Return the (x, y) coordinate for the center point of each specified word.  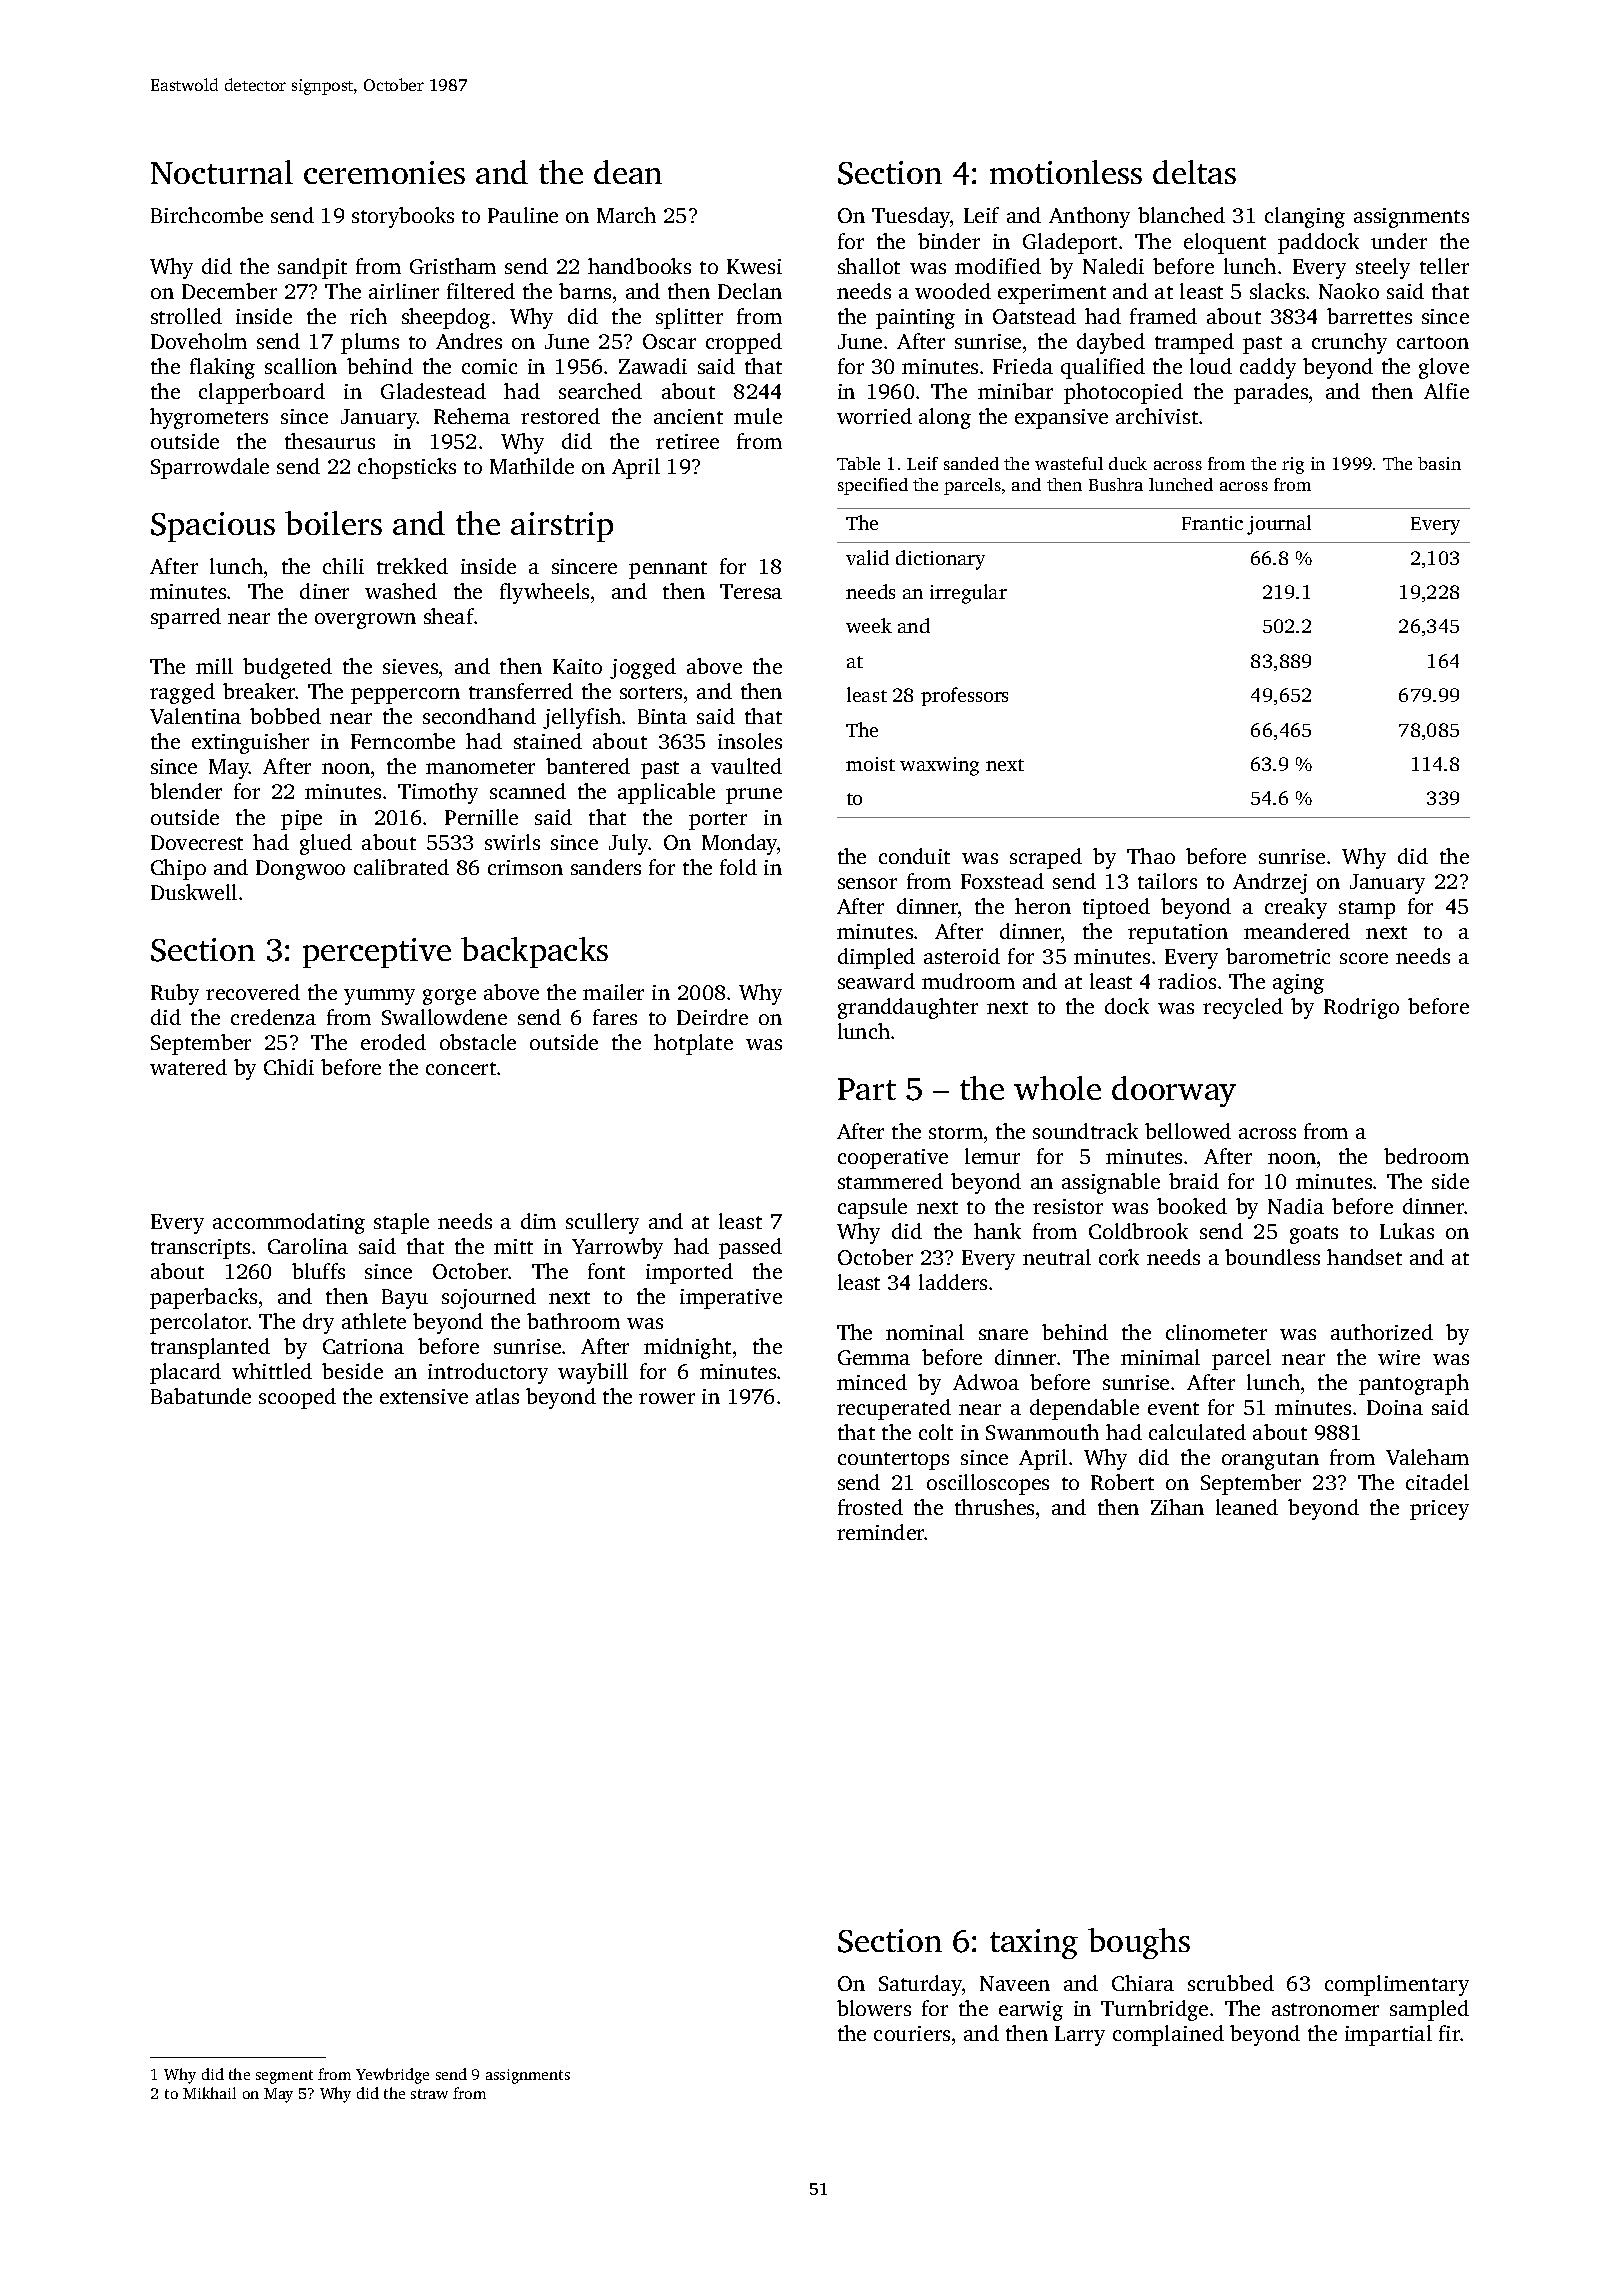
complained (1168, 2035)
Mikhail (209, 2093)
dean (628, 172)
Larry (1080, 2036)
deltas (1194, 172)
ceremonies (384, 172)
